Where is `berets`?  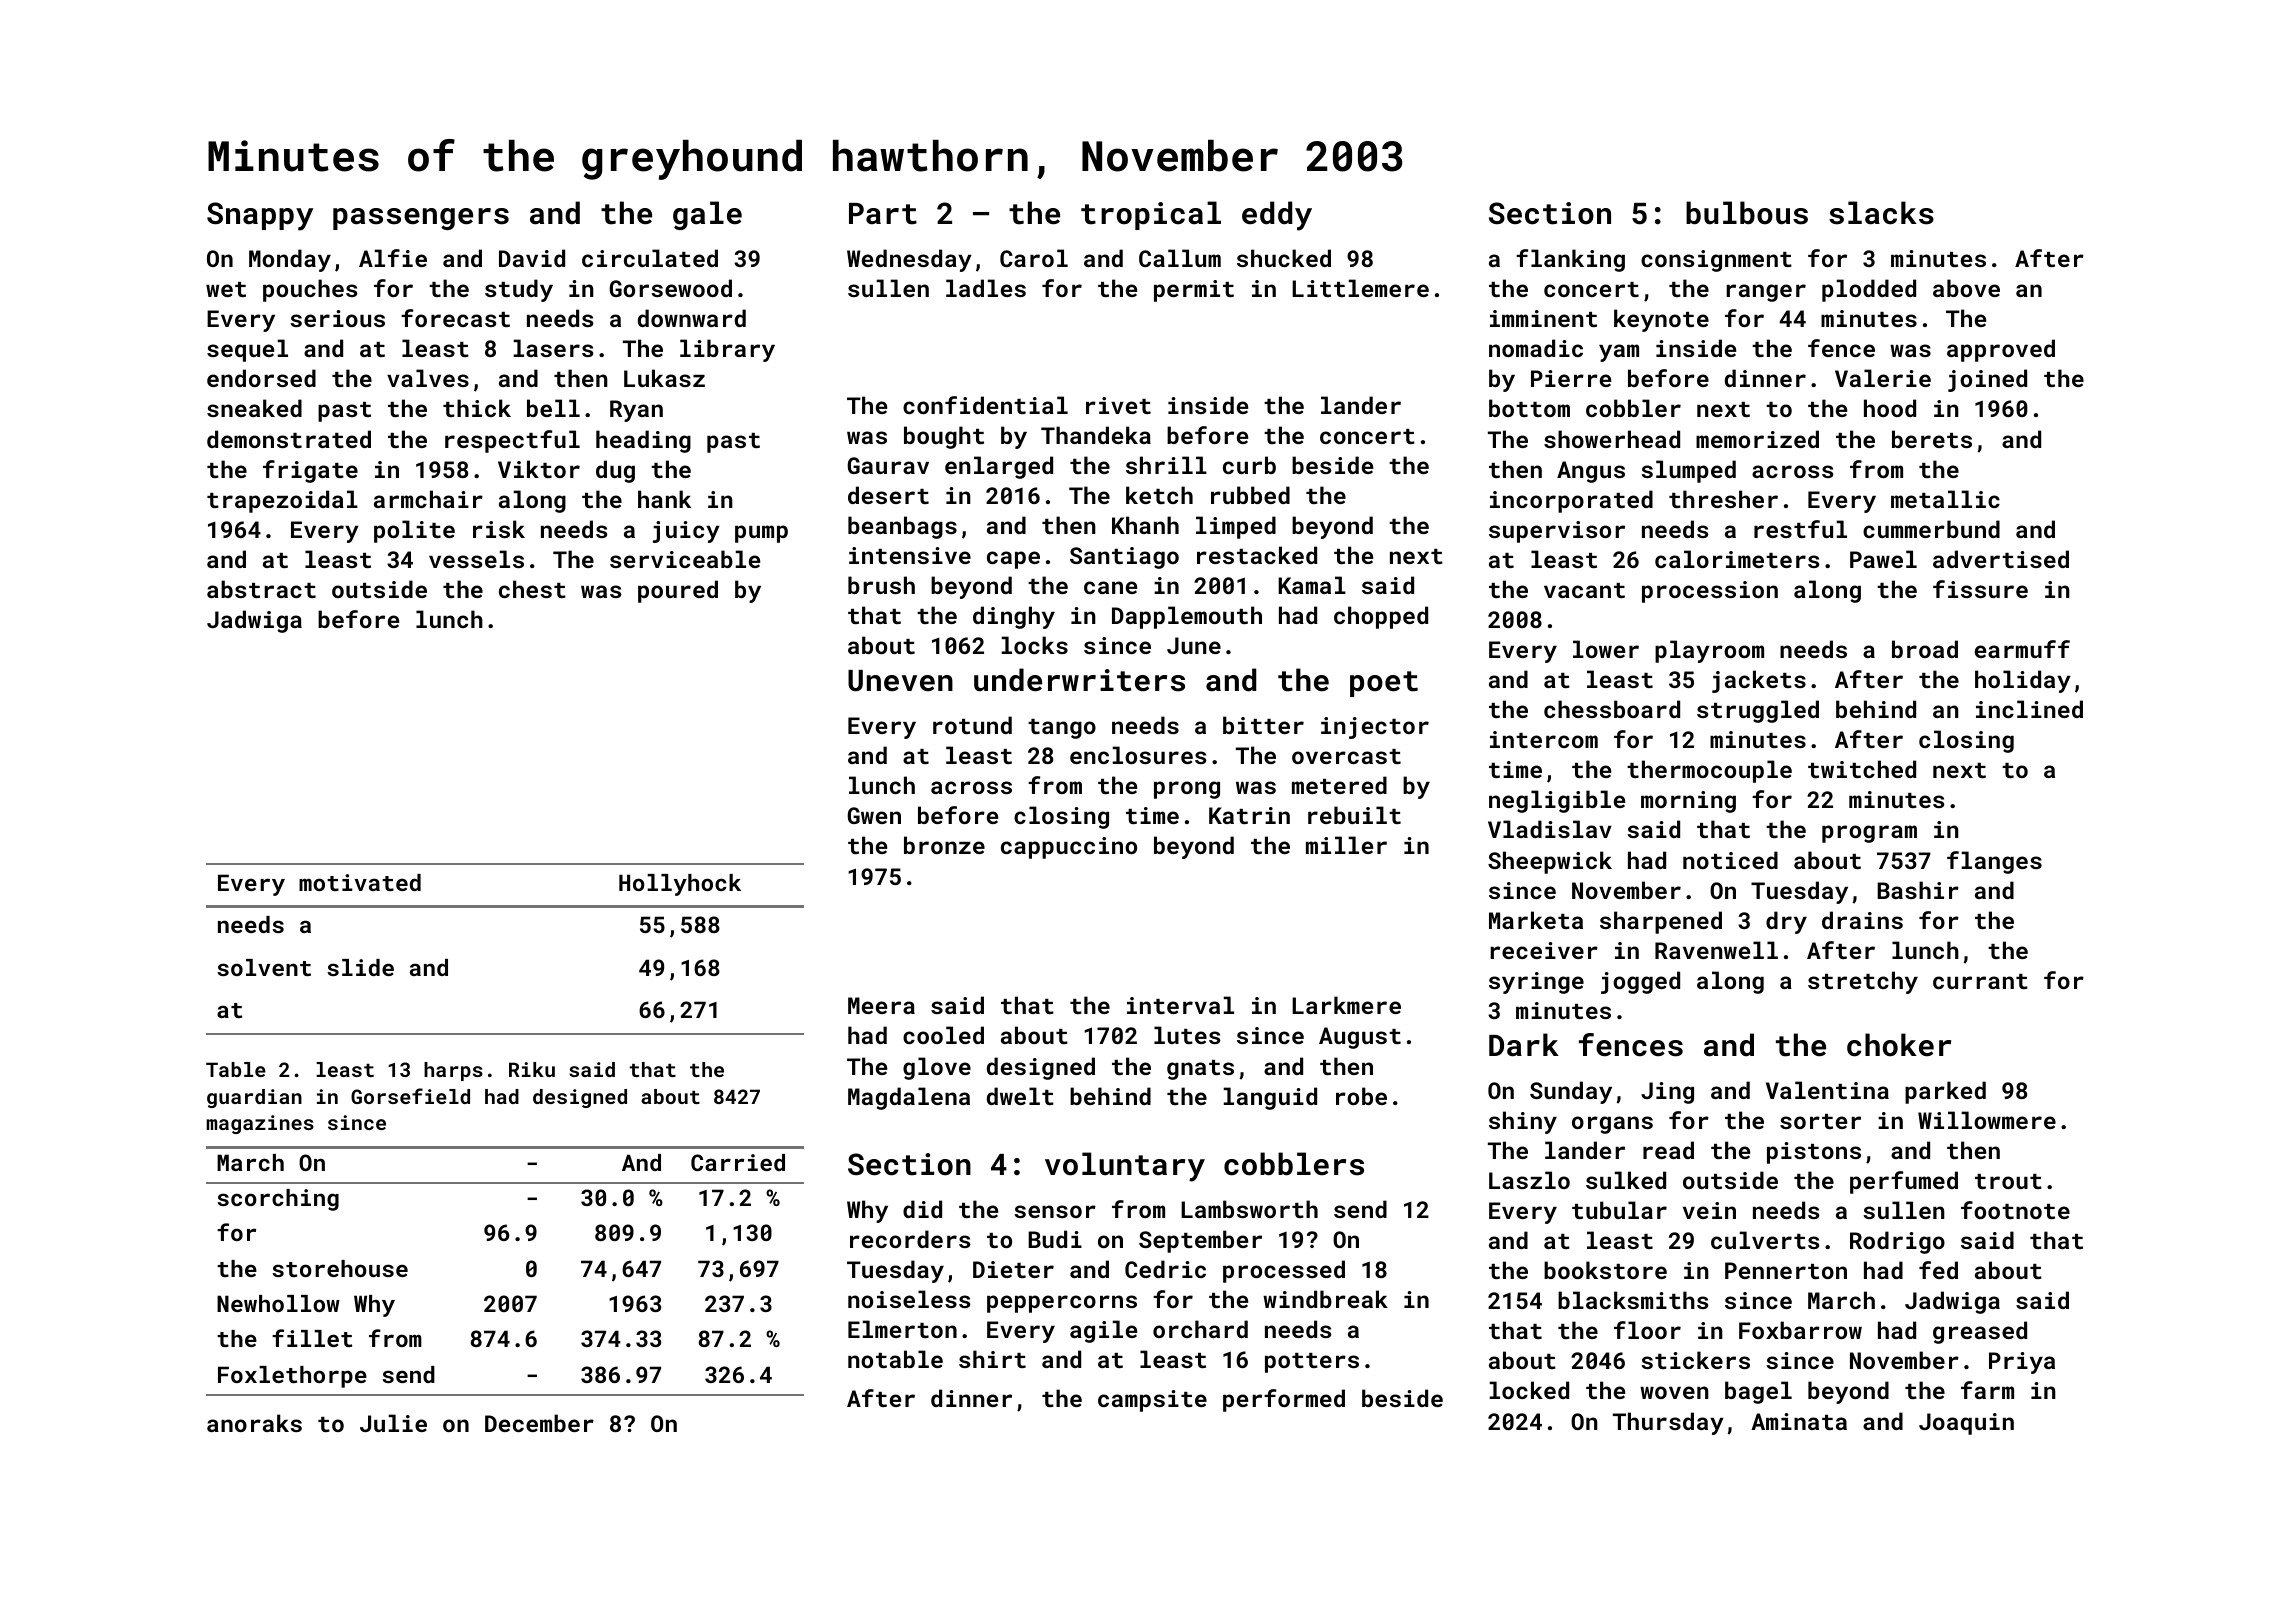
berets is located at coordinates (1932, 439).
